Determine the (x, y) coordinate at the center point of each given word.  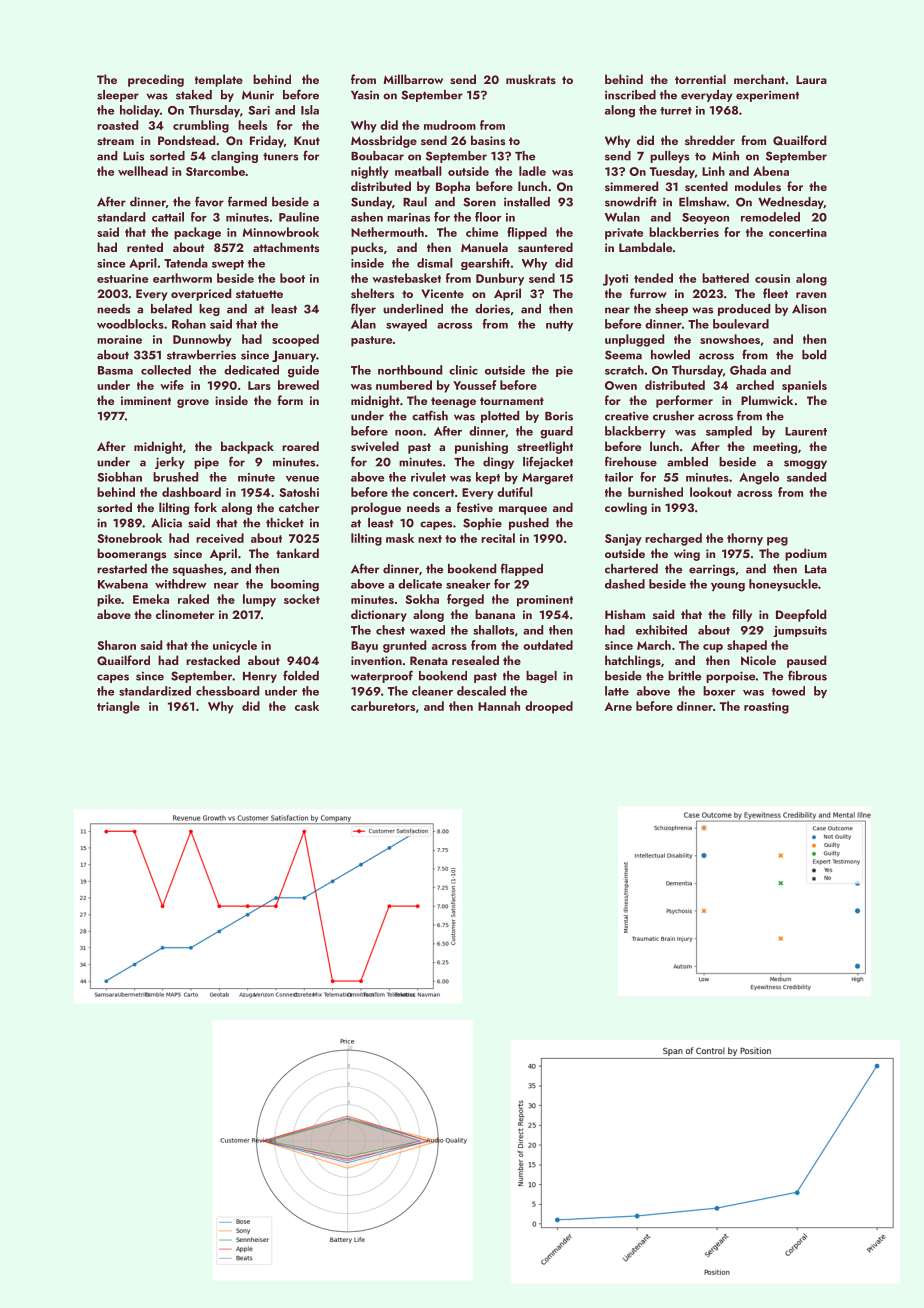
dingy (498, 463)
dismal (435, 263)
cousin (772, 278)
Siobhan (119, 477)
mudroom (450, 125)
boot (292, 278)
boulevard (741, 324)
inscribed (630, 95)
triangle (118, 707)
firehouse (631, 461)
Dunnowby (202, 340)
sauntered (545, 247)
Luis (133, 156)
